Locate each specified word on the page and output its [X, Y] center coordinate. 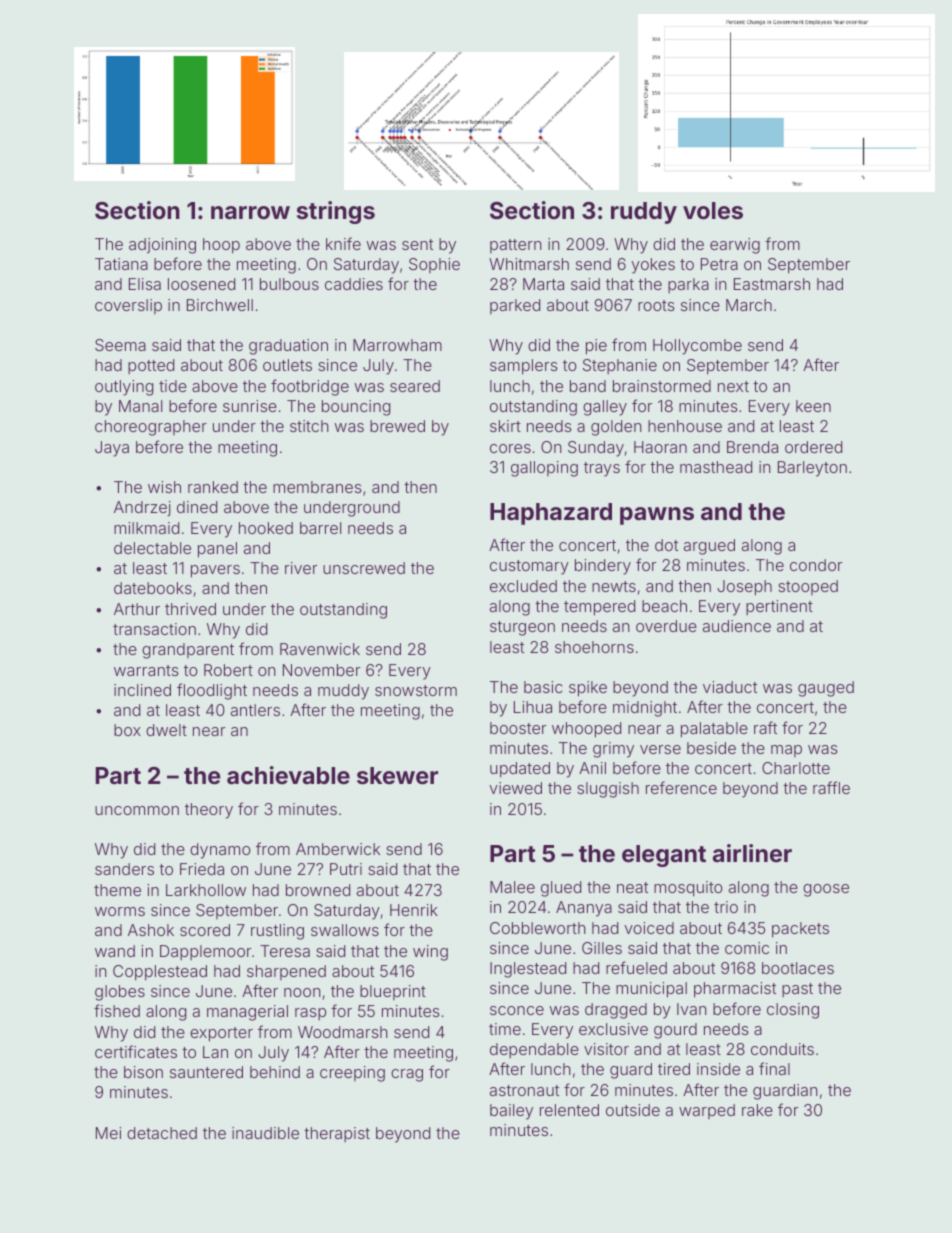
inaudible [265, 1133]
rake [757, 1110]
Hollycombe [697, 347]
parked [515, 306]
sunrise [250, 406]
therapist [337, 1134]
